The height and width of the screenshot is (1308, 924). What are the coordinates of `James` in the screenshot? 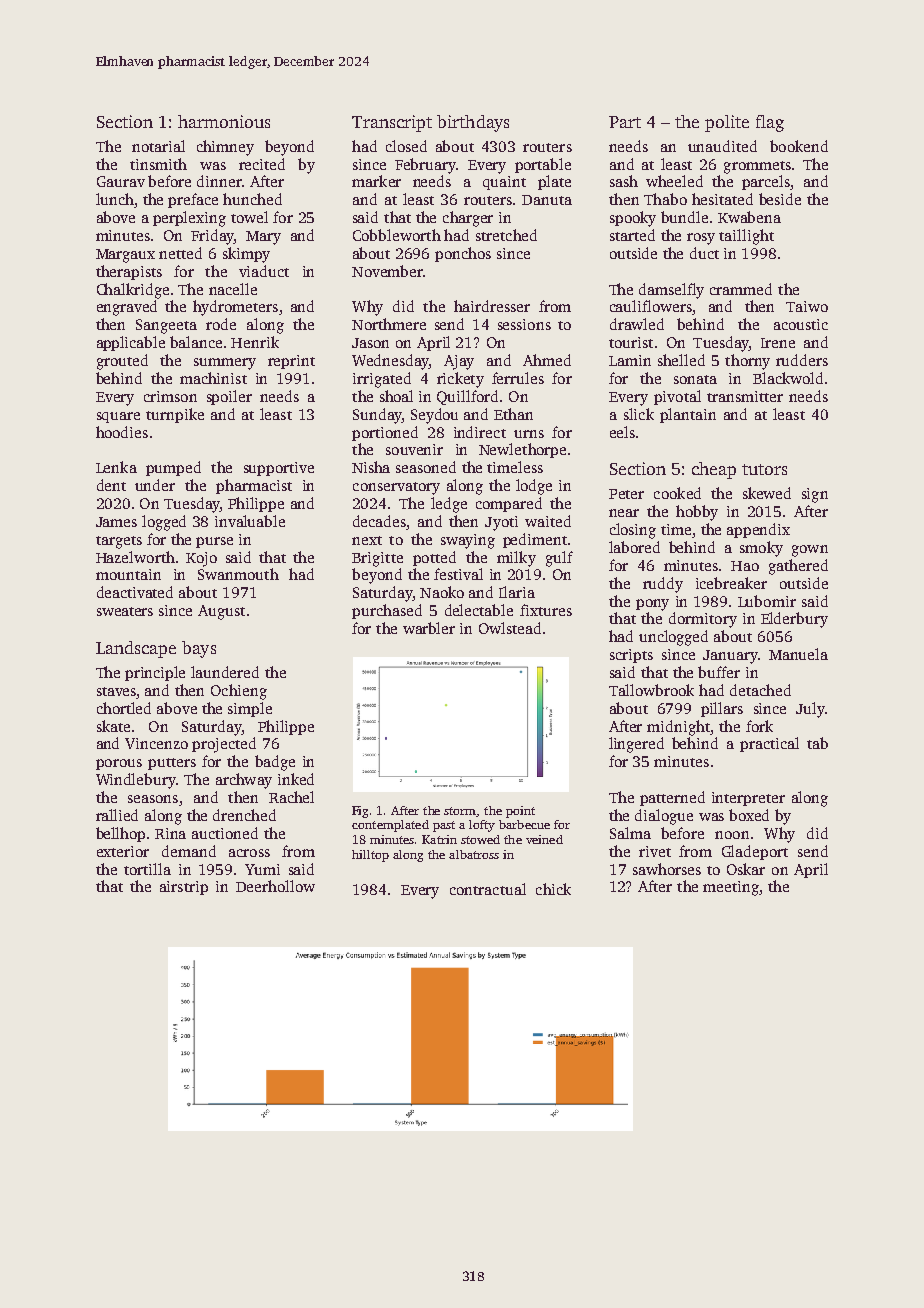 It's located at (116, 522).
